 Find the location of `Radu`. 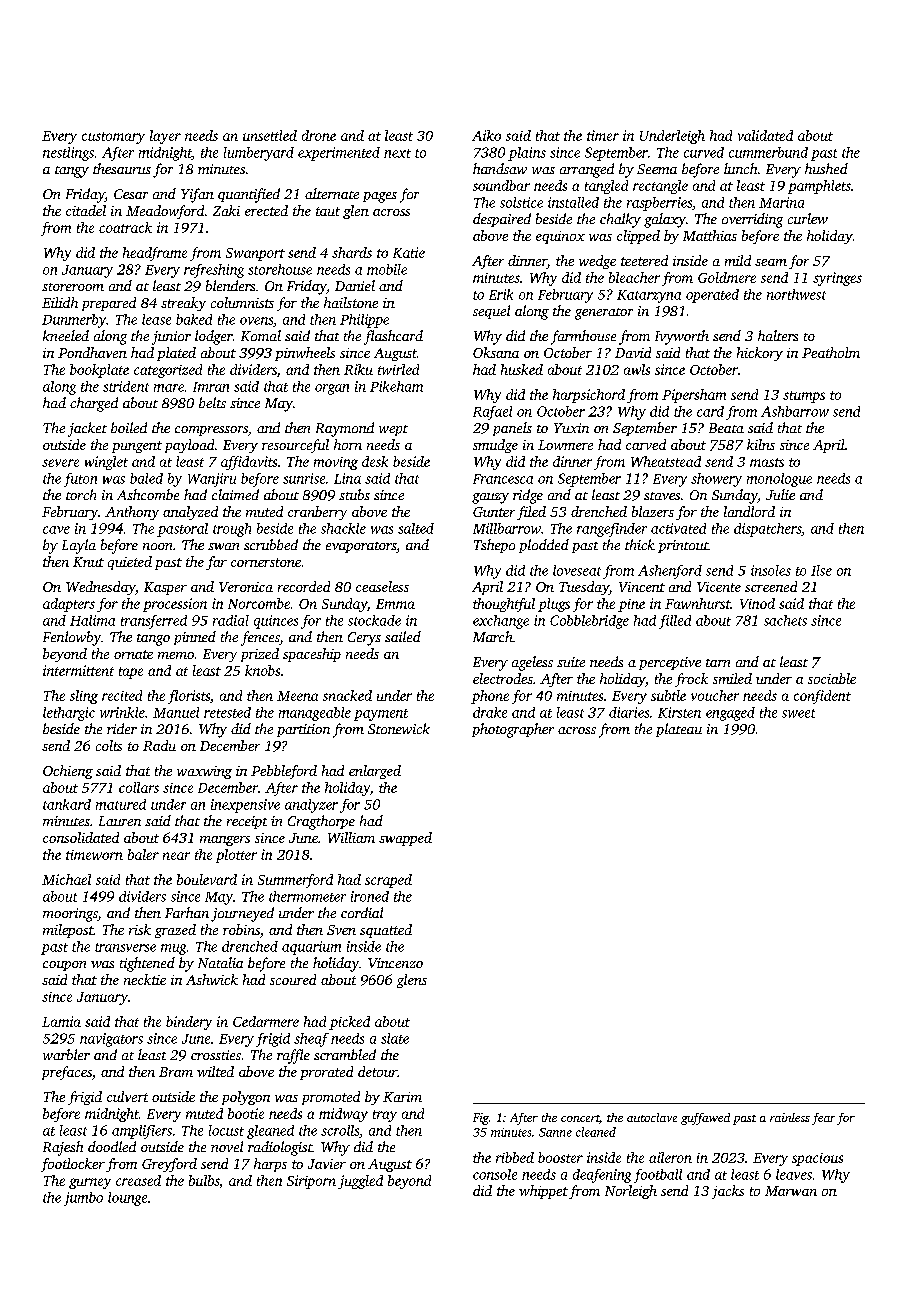

Radu is located at coordinates (159, 745).
